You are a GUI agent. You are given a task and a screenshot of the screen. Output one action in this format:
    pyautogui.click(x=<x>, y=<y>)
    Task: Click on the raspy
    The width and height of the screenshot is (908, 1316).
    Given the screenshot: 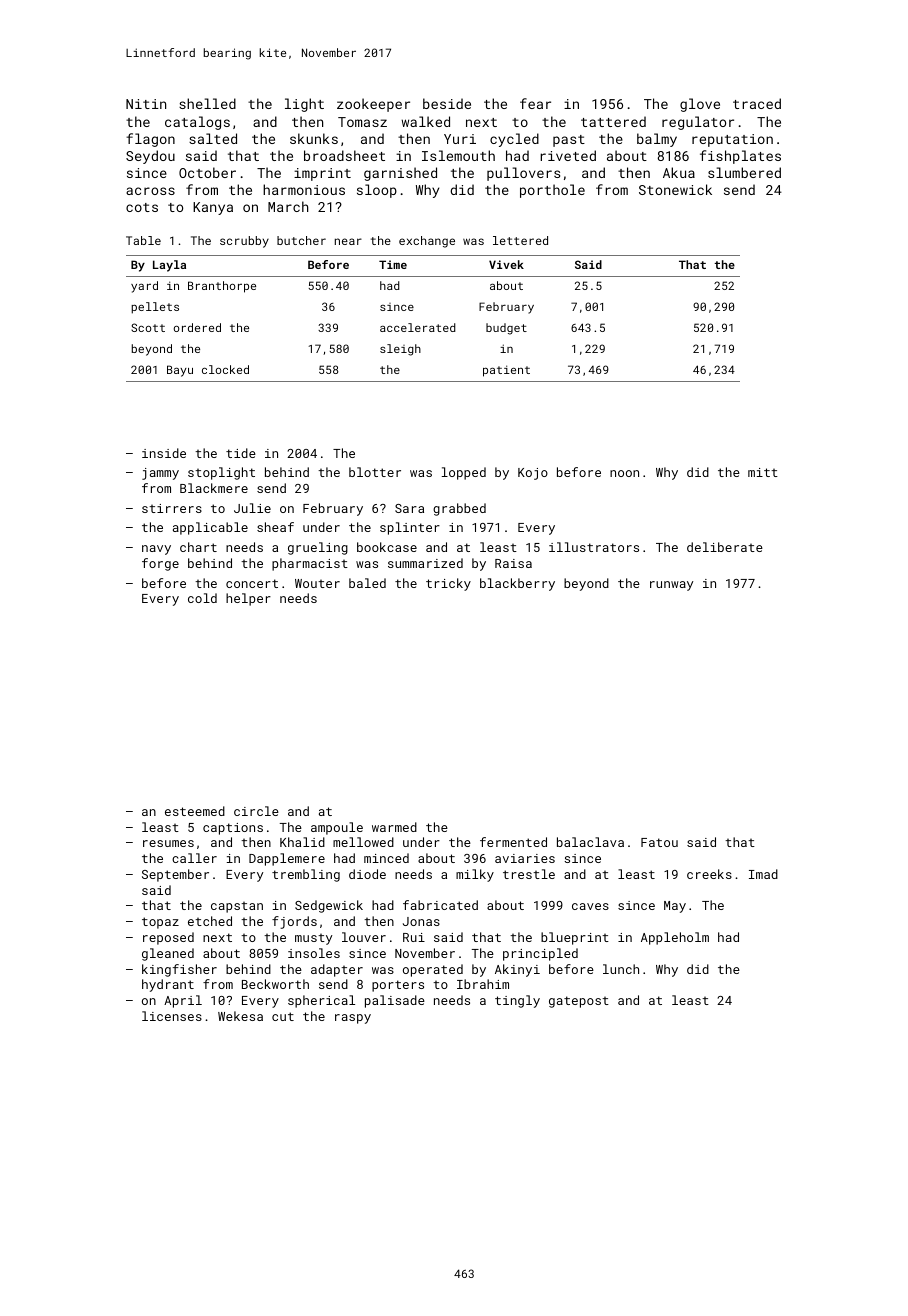 What is the action you would take?
    pyautogui.click(x=353, y=1019)
